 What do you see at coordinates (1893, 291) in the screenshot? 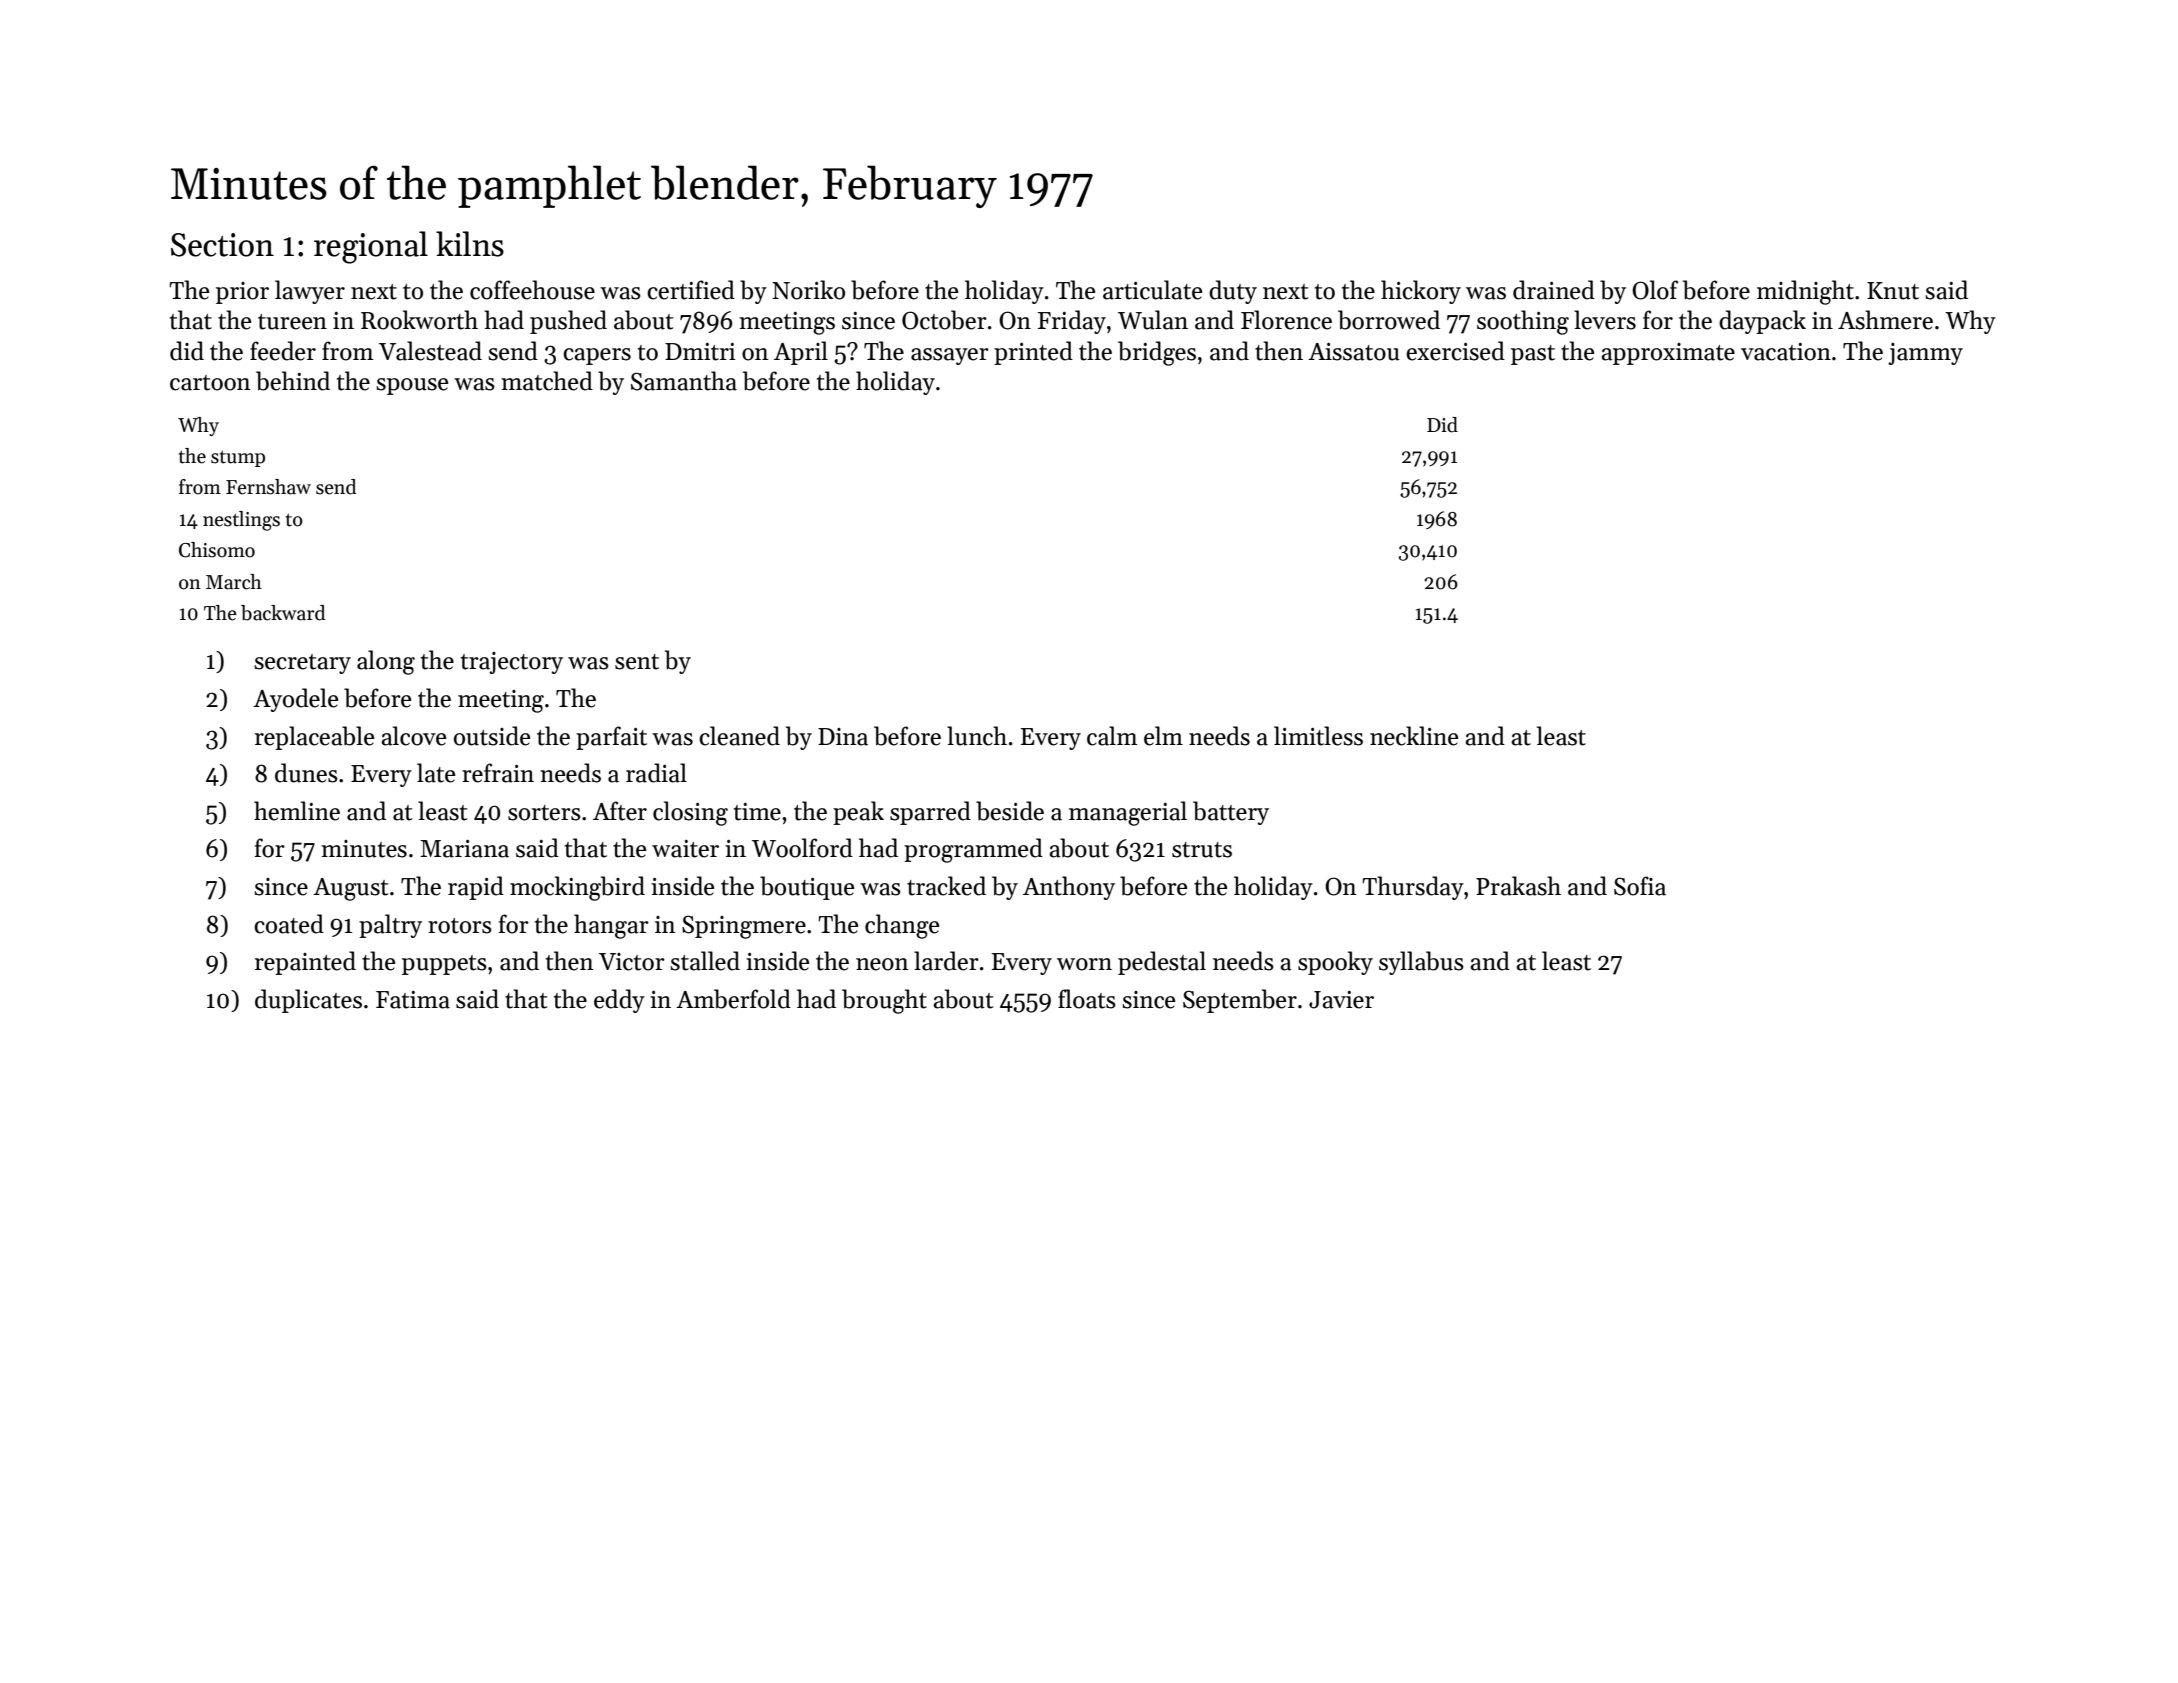
I see `Knut` at bounding box center [1893, 291].
